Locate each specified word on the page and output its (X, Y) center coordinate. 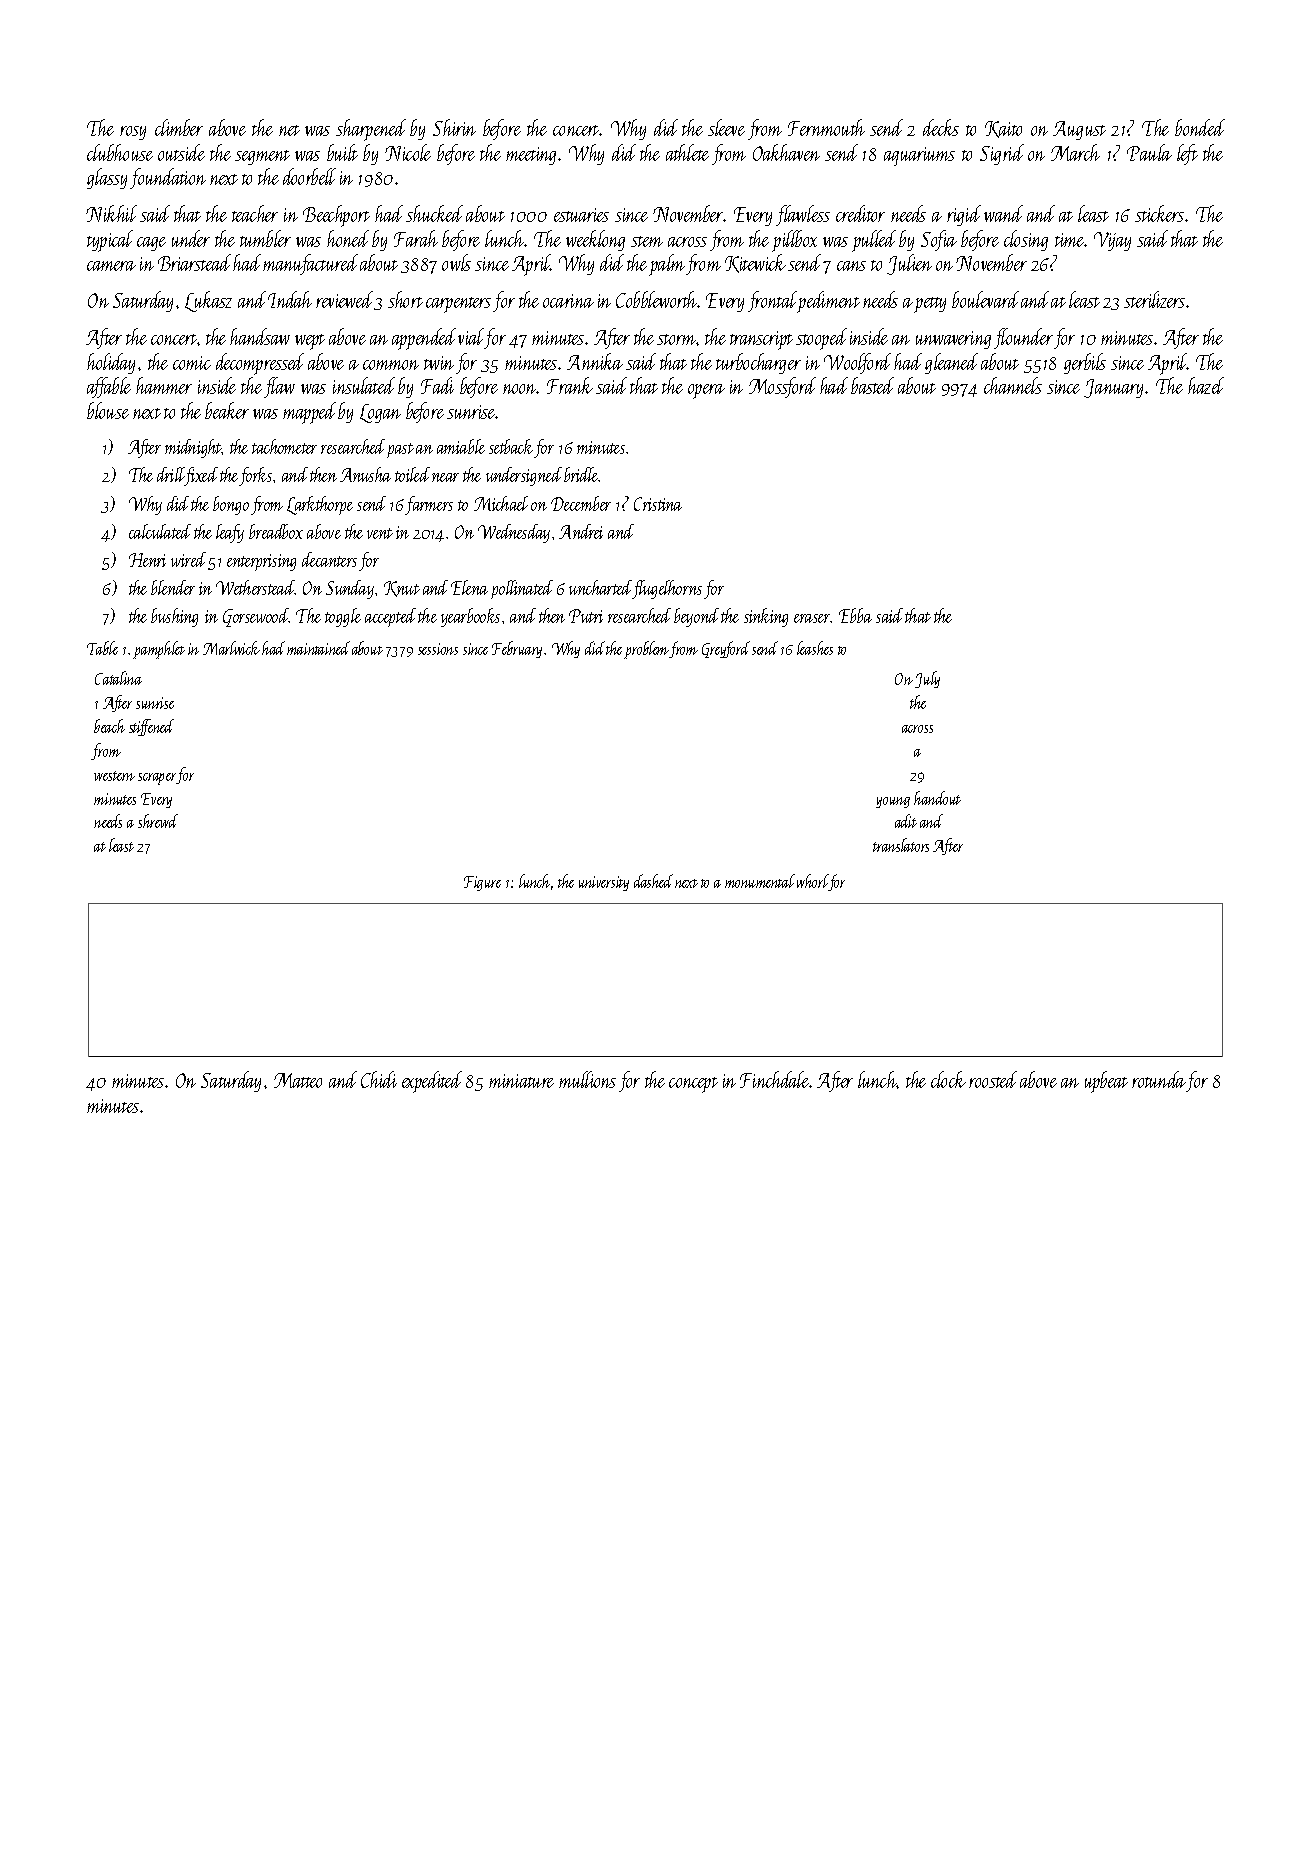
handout (937, 798)
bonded (1200, 127)
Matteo (298, 1080)
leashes (815, 648)
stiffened (151, 727)
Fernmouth (826, 127)
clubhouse (120, 152)
